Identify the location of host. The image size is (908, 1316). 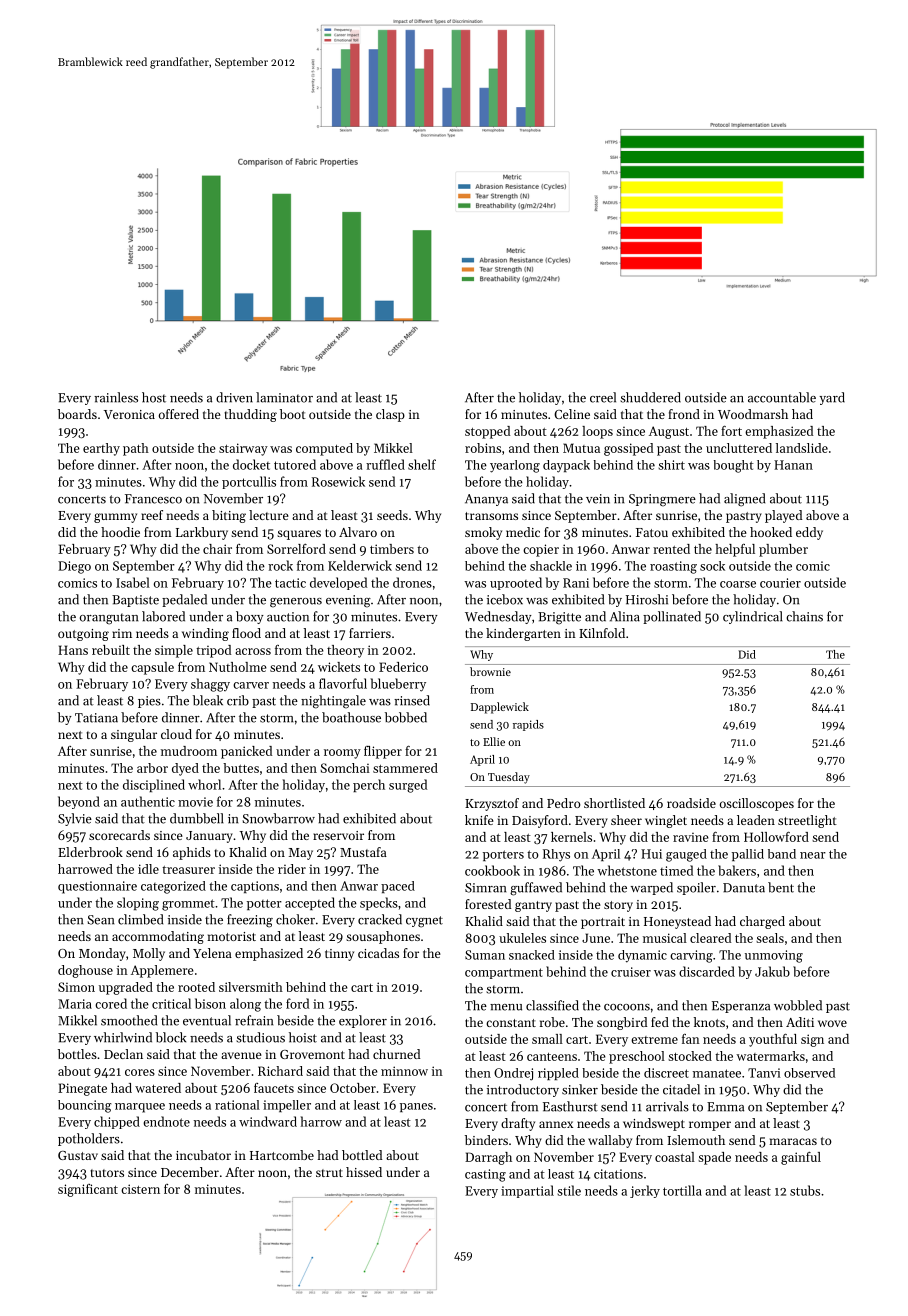
(154, 397).
